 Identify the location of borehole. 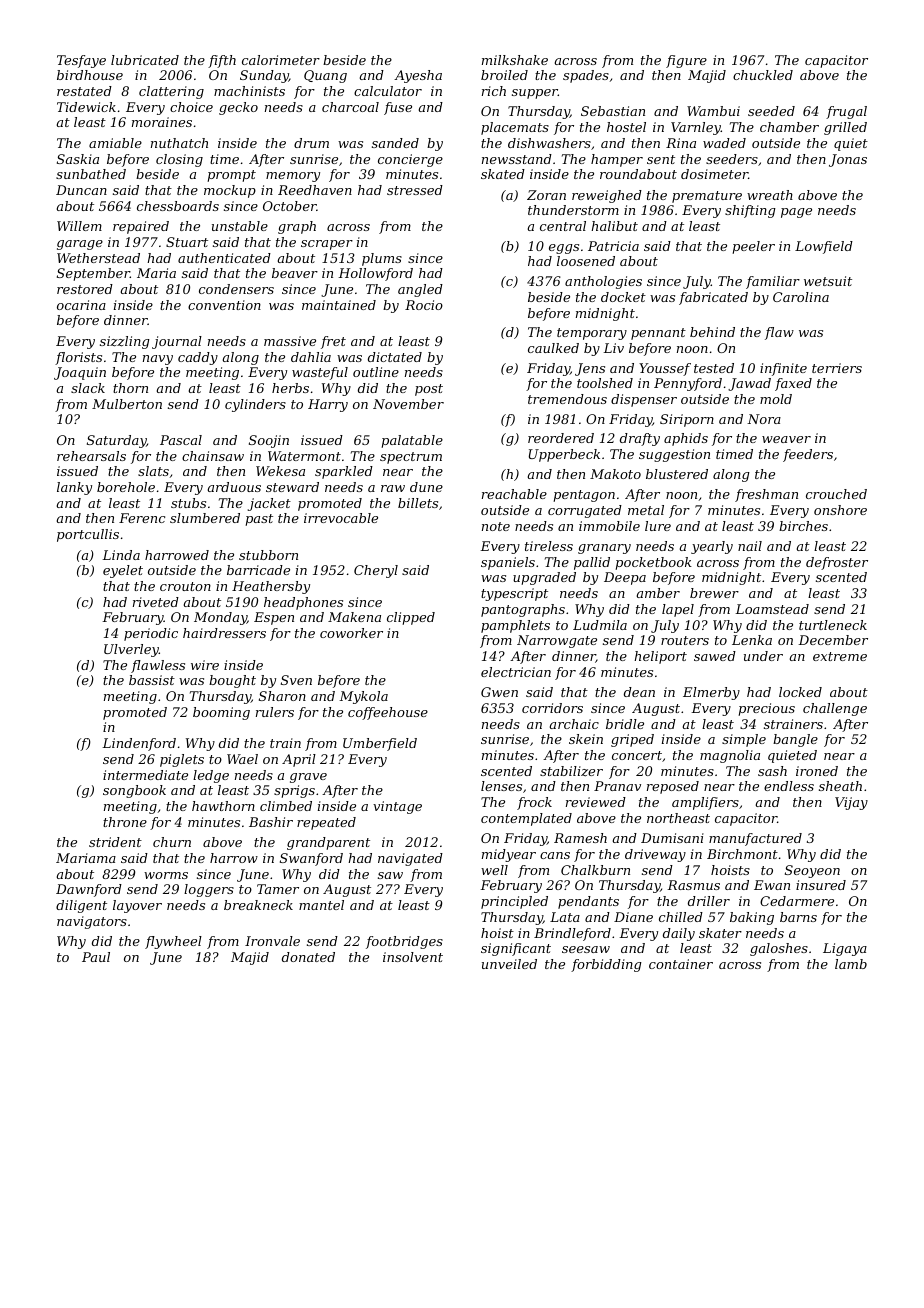
(126, 487).
